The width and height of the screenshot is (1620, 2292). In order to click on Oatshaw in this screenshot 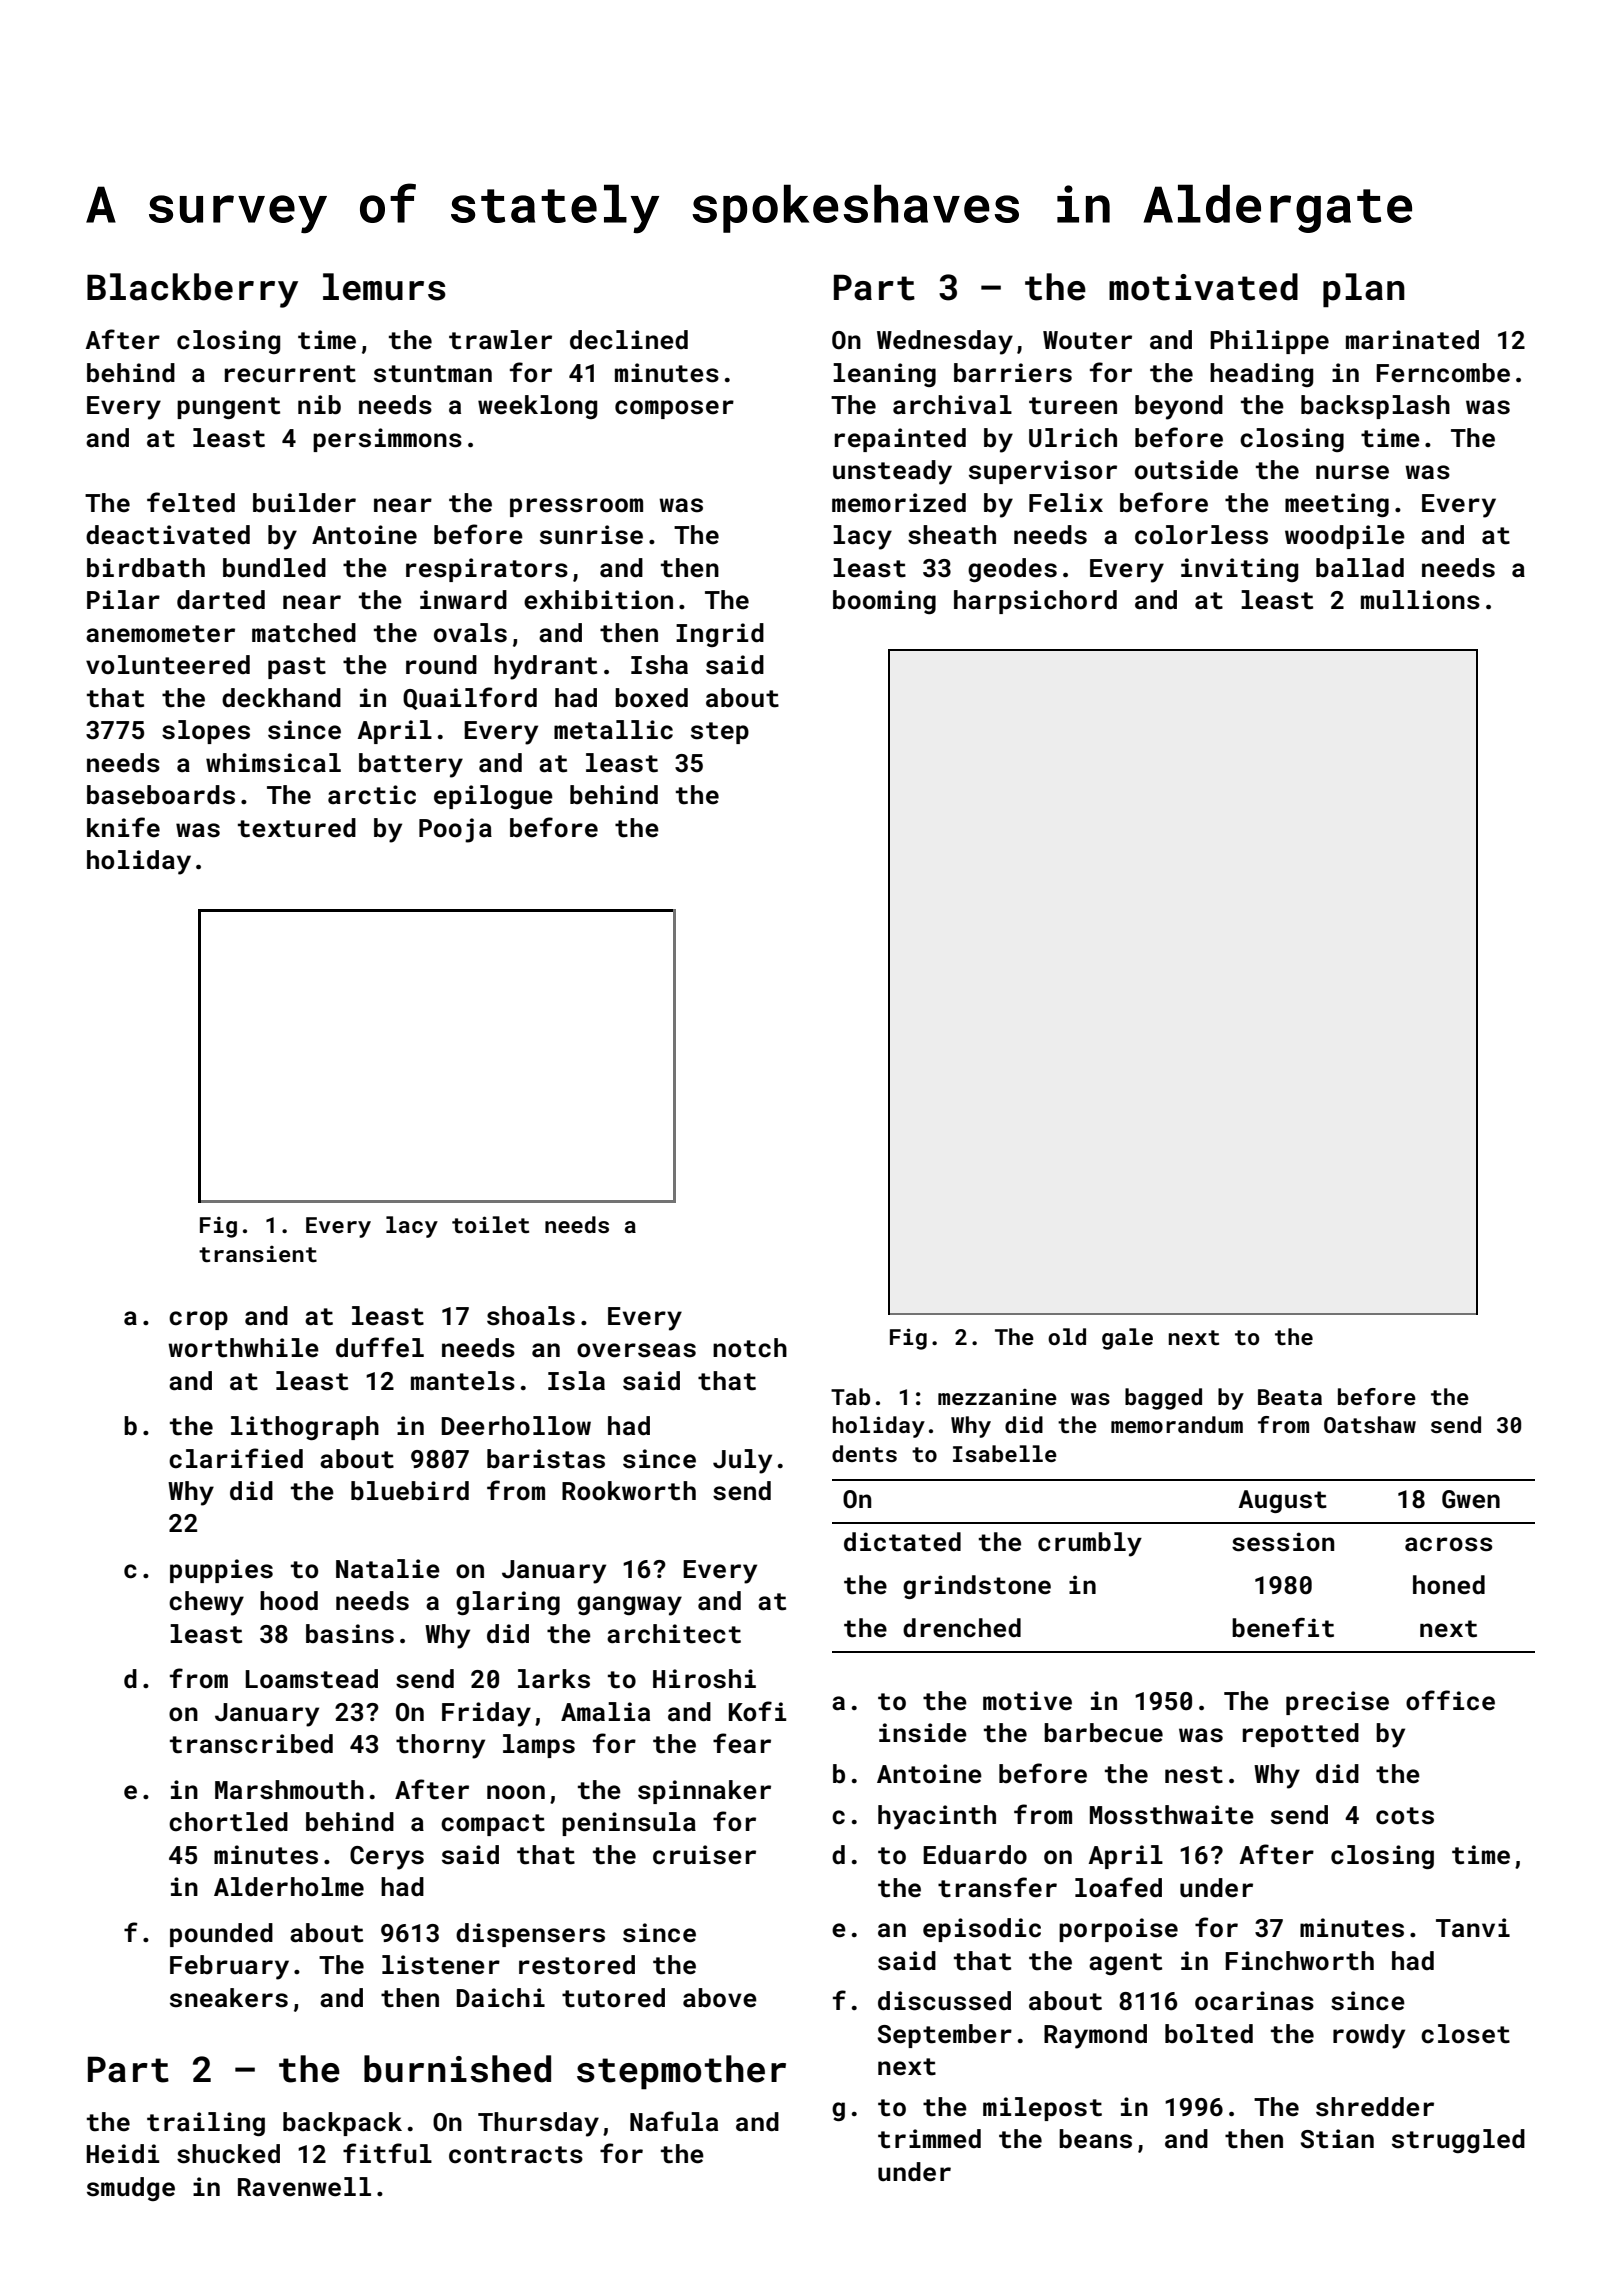, I will do `click(1370, 1424)`.
